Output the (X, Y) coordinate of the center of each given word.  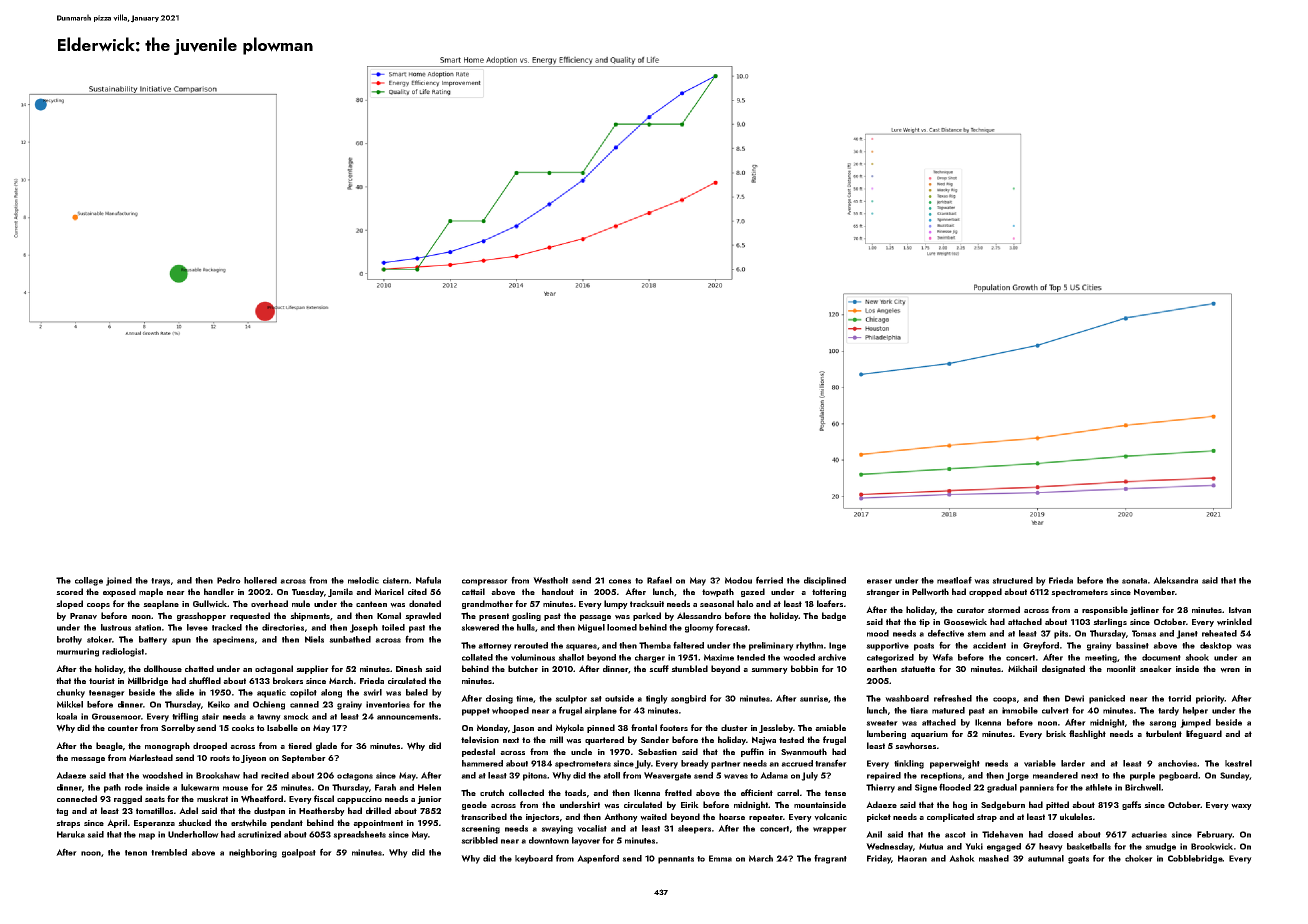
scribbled (479, 840)
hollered (260, 580)
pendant (287, 823)
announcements (407, 717)
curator (971, 610)
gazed (753, 592)
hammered (482, 763)
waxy (1241, 807)
